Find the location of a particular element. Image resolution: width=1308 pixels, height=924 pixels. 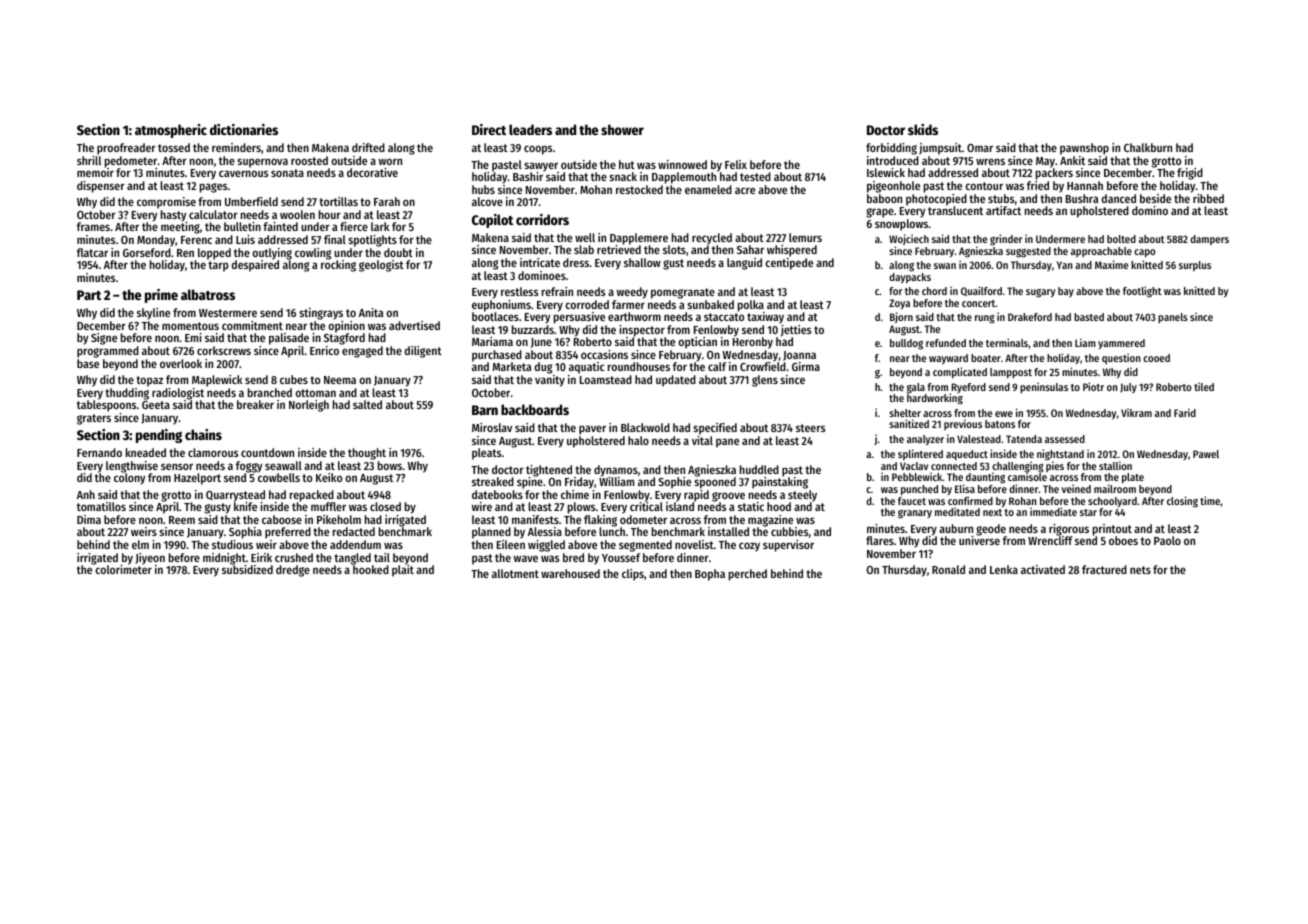

alcove is located at coordinates (487, 201).
